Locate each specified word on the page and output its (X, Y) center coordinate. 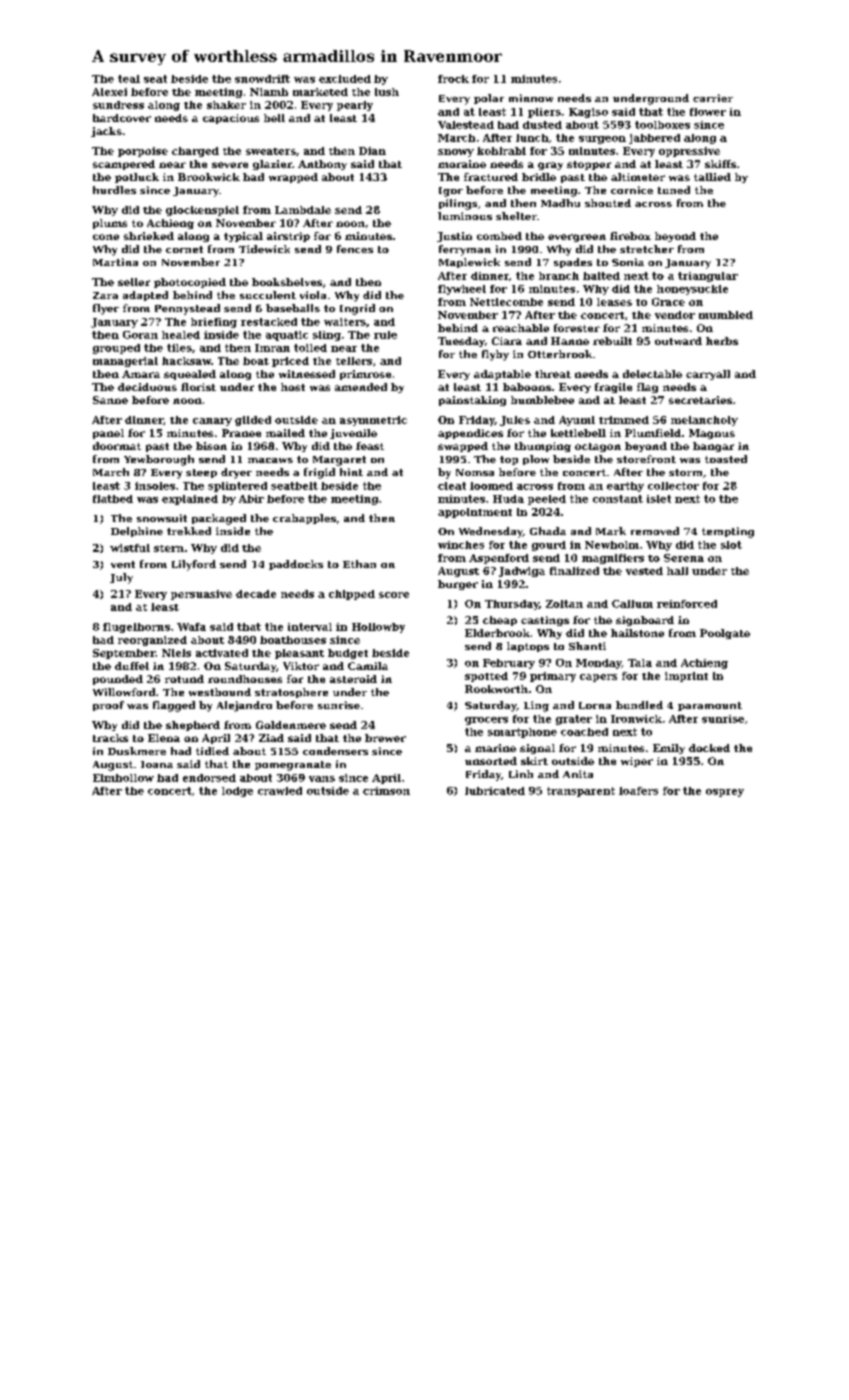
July (121, 578)
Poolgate (725, 634)
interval (310, 627)
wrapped (293, 178)
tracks (110, 738)
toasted (726, 459)
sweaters (271, 151)
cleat (452, 486)
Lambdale (303, 210)
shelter (516, 216)
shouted (608, 203)
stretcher (647, 249)
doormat (117, 446)
